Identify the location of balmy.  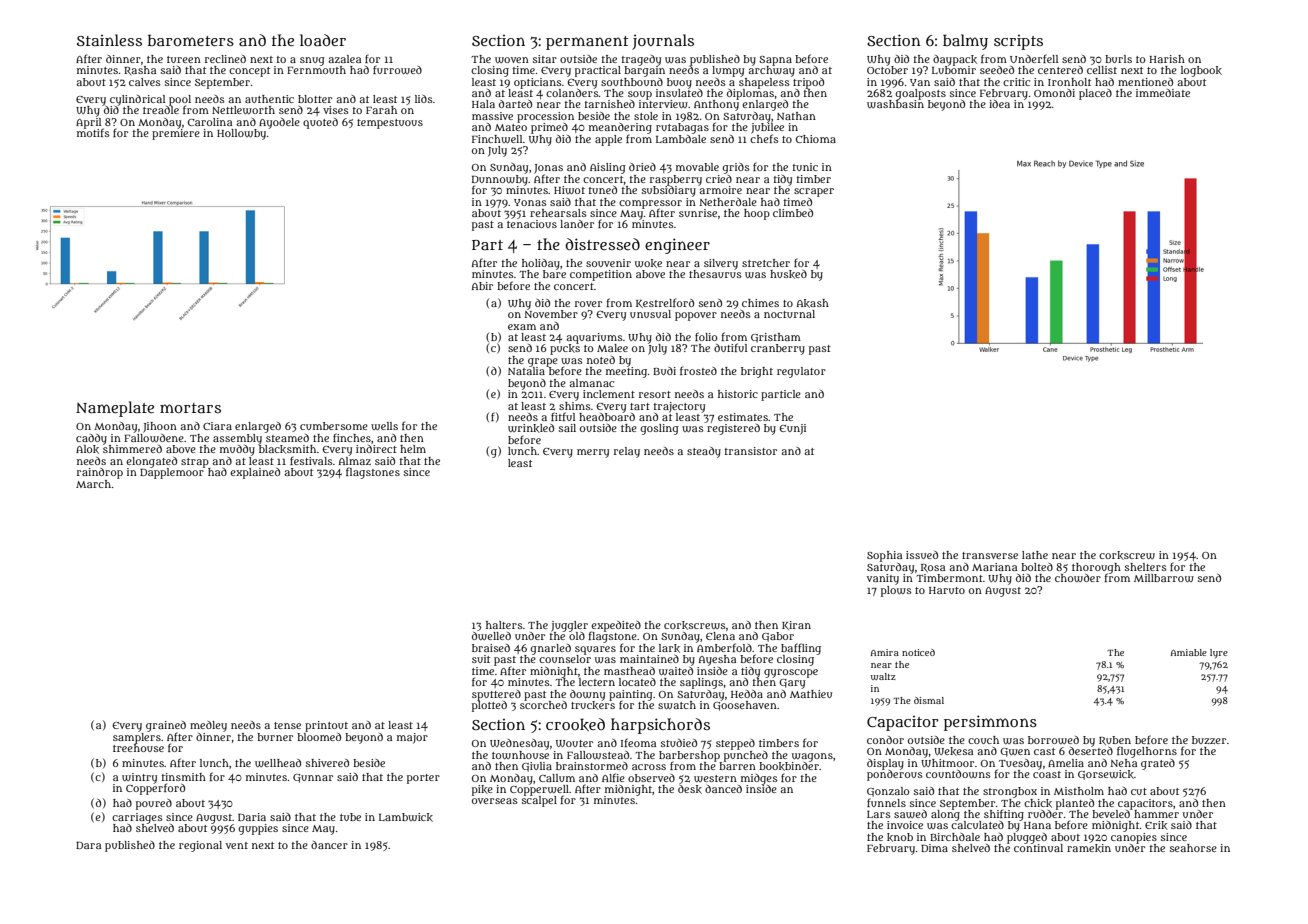
(965, 42).
